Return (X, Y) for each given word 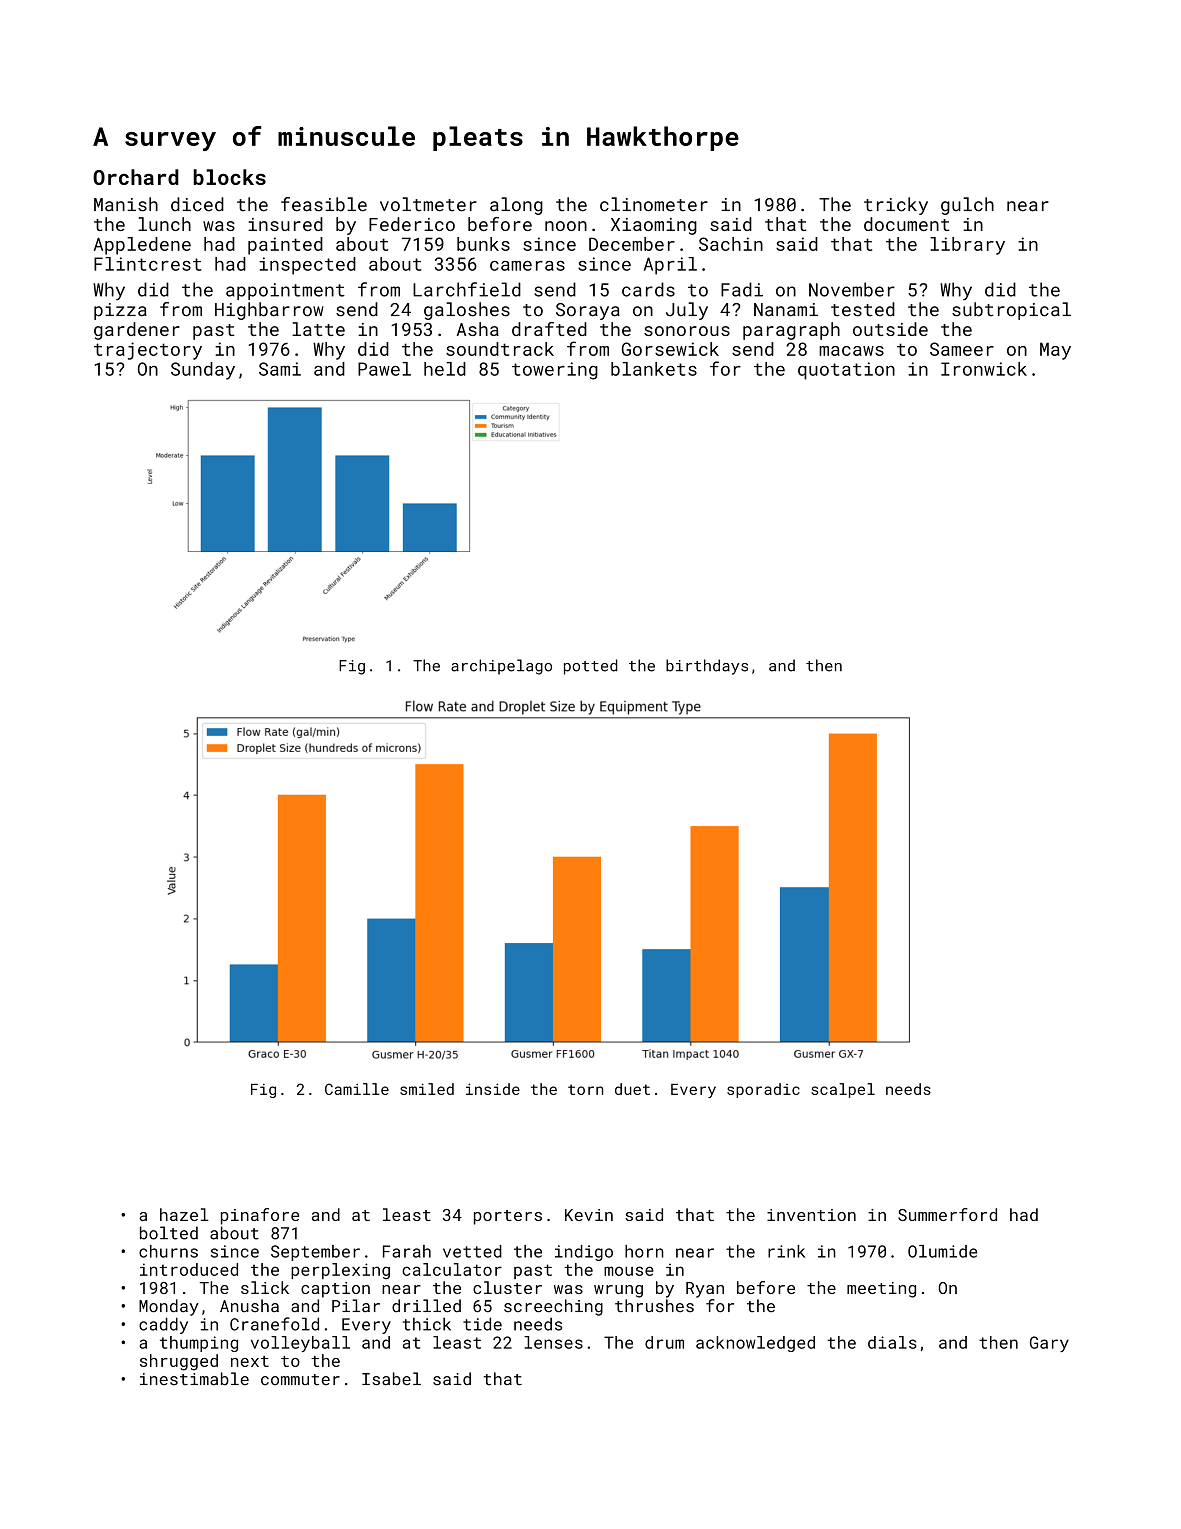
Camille (357, 1089)
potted (590, 667)
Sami (280, 369)
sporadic (763, 1090)
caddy (163, 1325)
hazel (184, 1214)
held (445, 369)
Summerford (947, 1214)
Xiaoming (654, 226)
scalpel (843, 1090)
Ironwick (984, 369)
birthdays (707, 667)
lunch (164, 224)
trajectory (148, 351)
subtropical (1011, 311)
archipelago (501, 667)
